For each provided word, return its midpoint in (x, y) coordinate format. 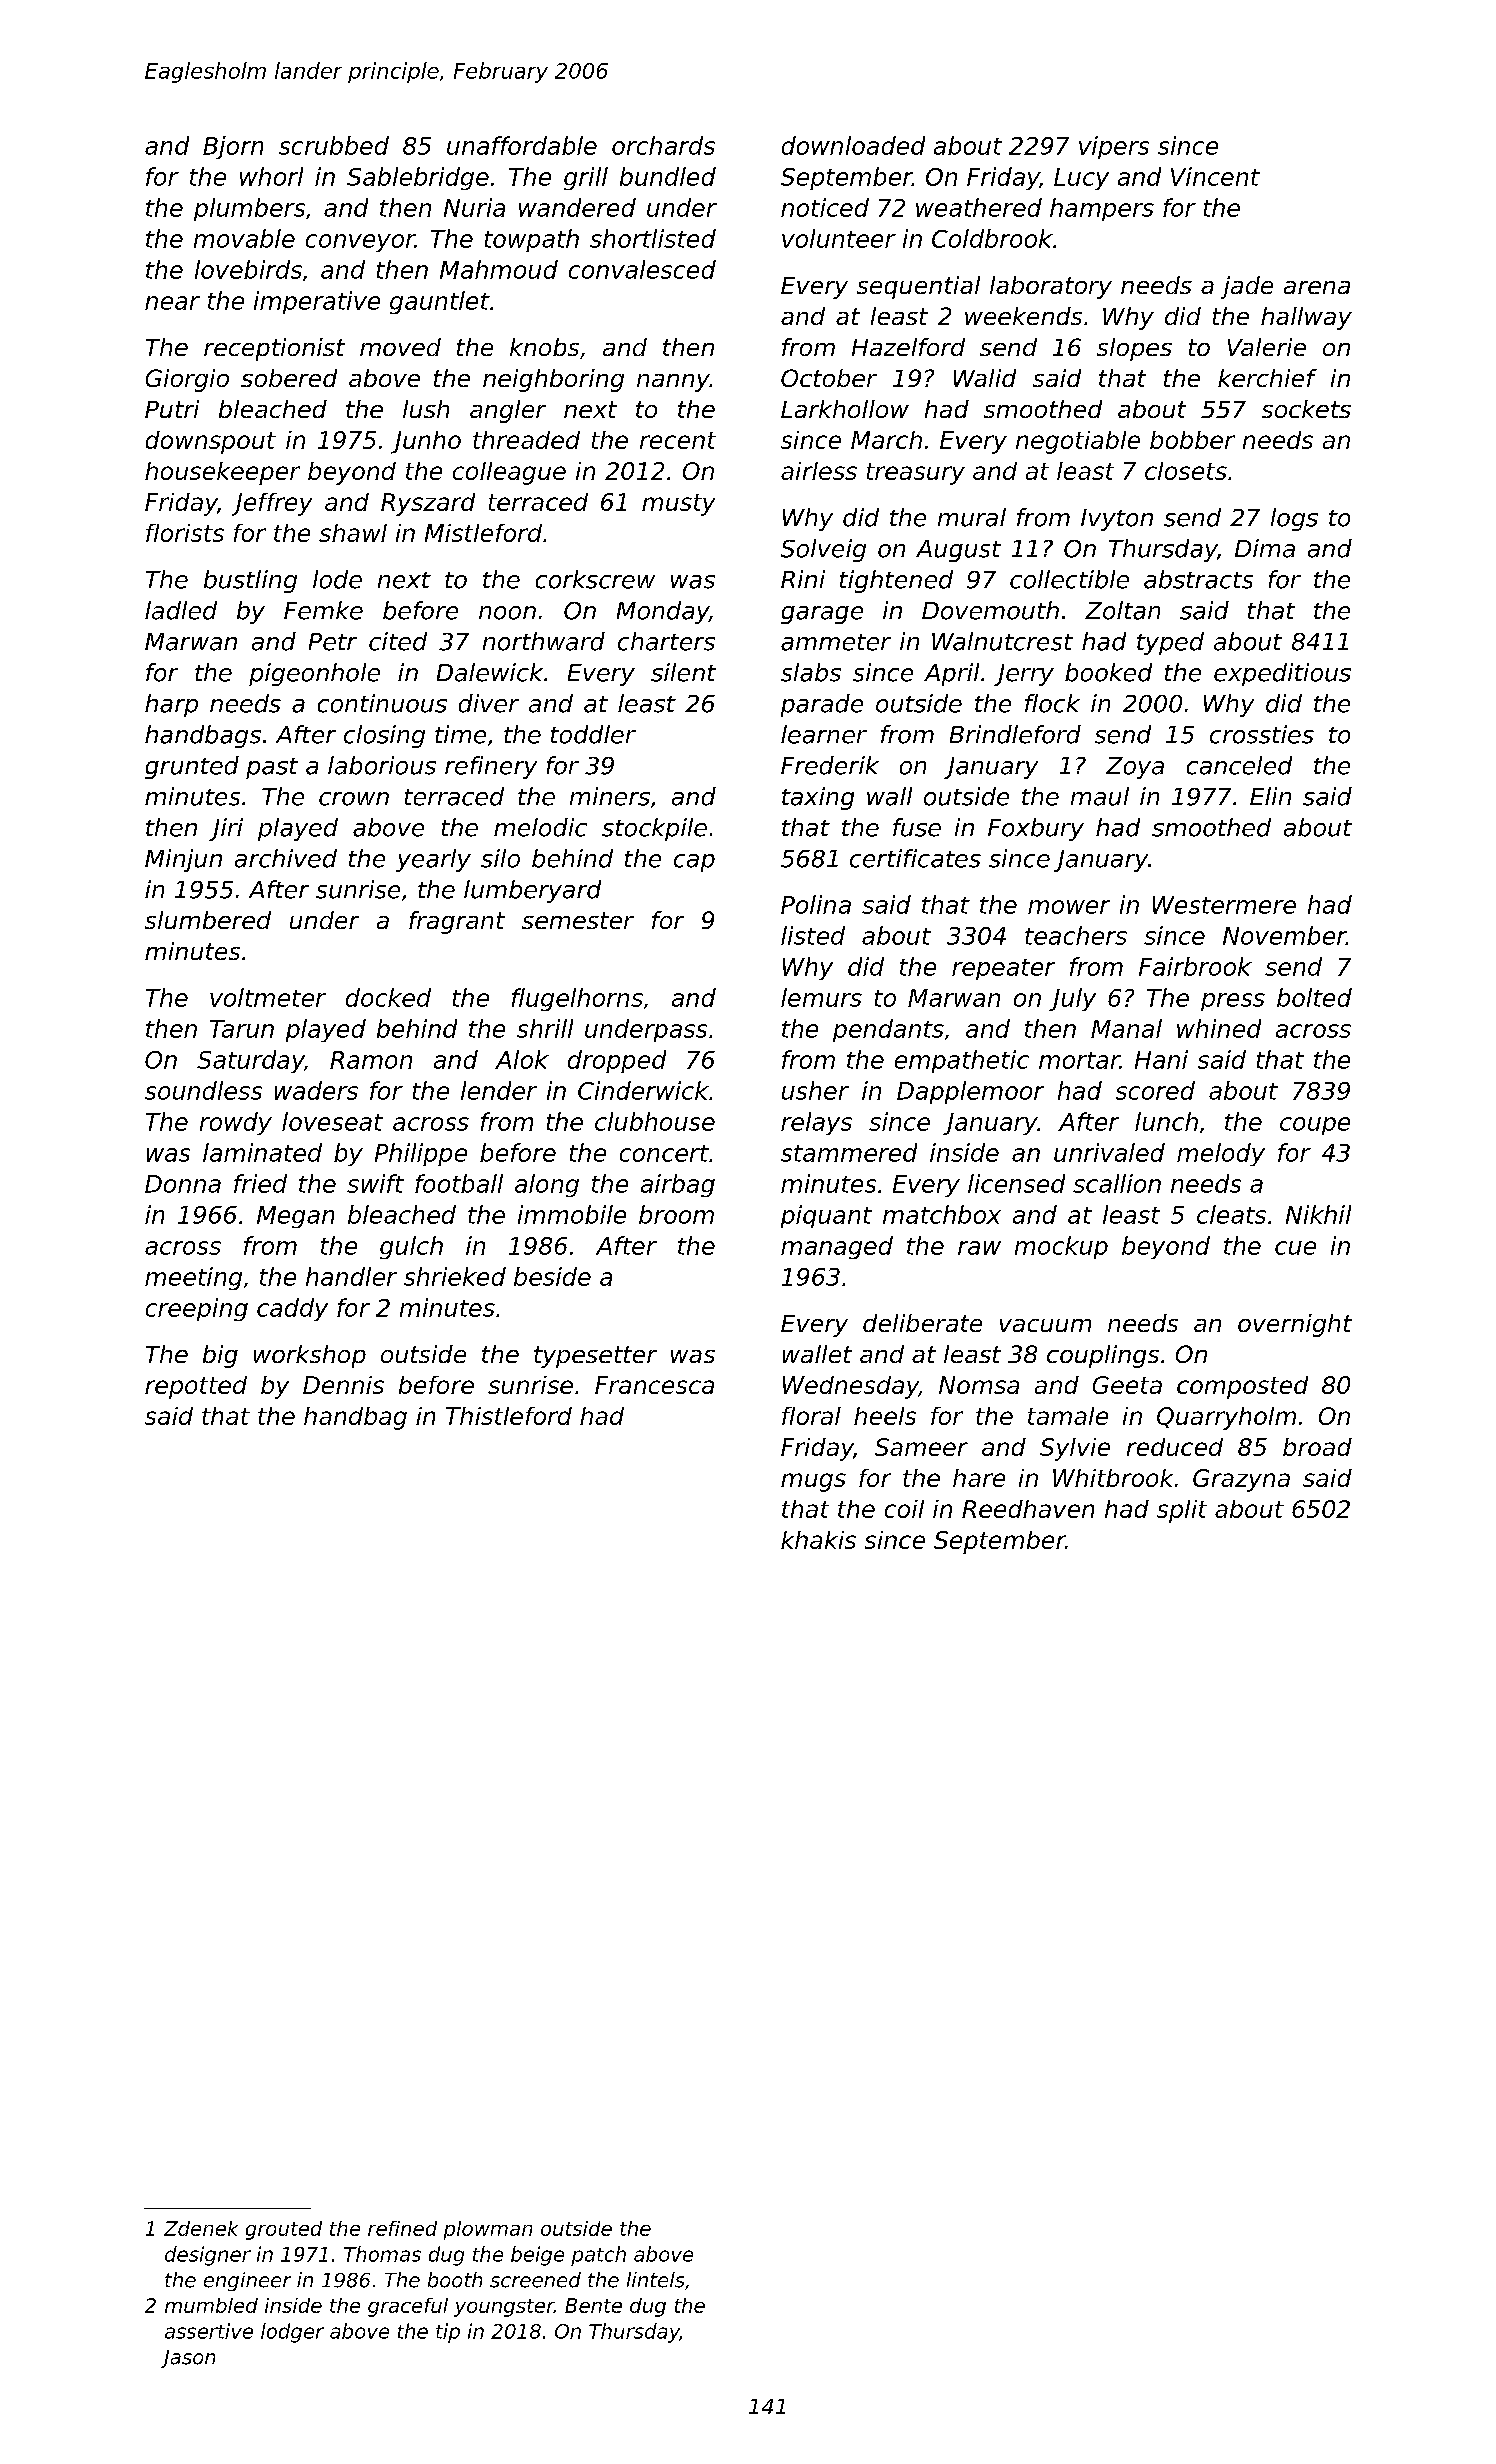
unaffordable (522, 145)
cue (1295, 1248)
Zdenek (201, 2228)
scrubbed (334, 145)
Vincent (1215, 176)
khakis (818, 1540)
